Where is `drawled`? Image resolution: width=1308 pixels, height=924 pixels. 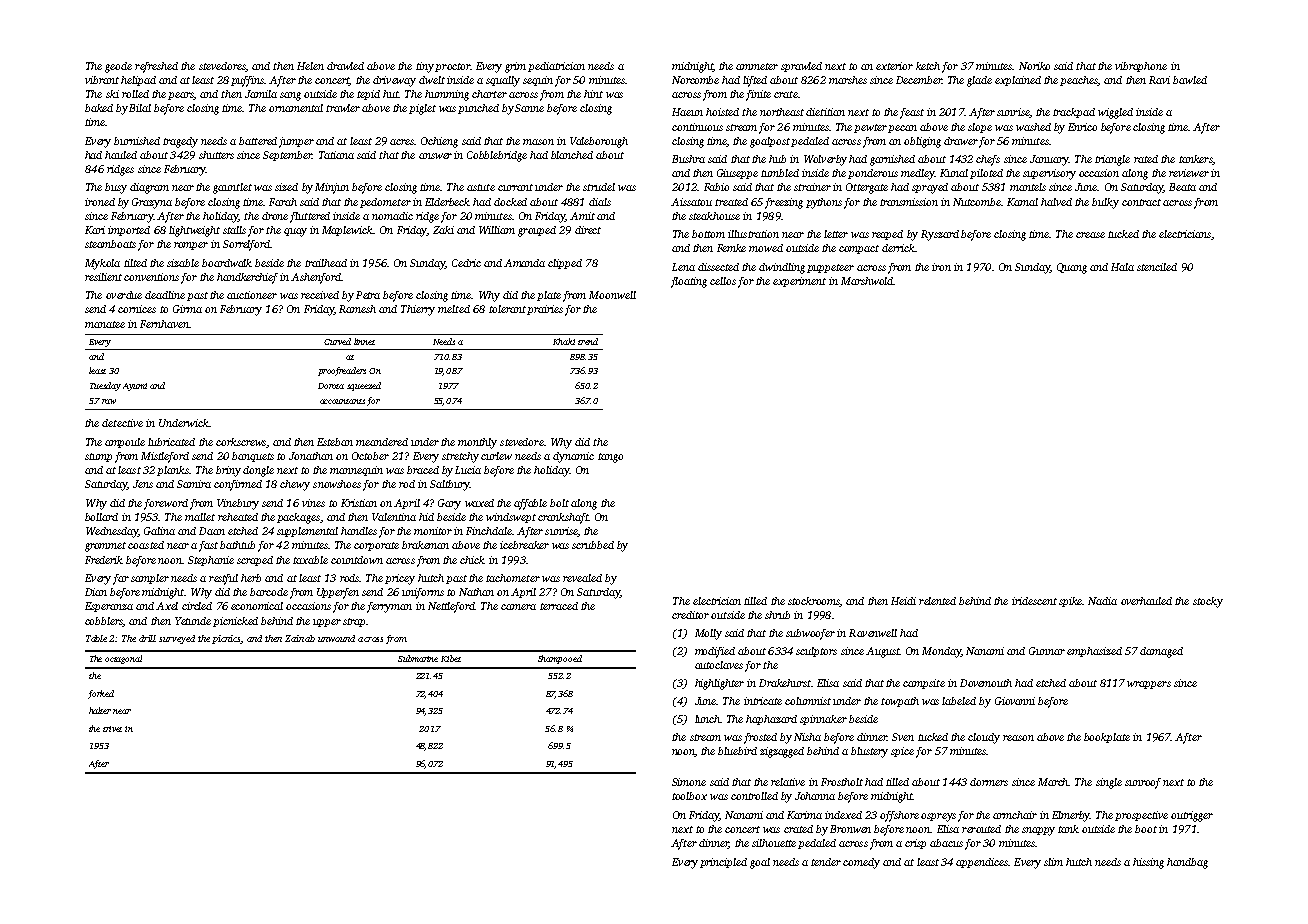
drawled is located at coordinates (345, 66).
